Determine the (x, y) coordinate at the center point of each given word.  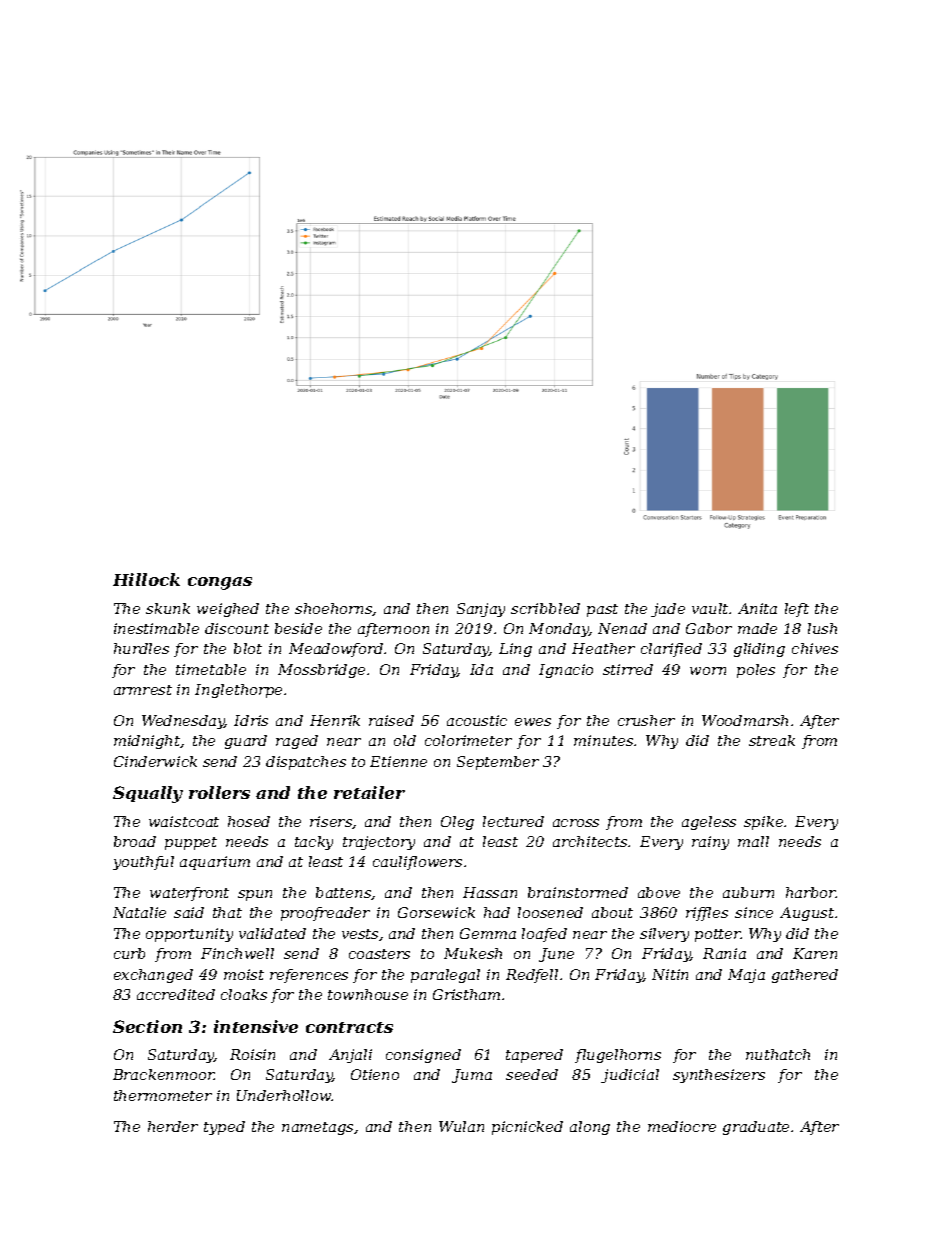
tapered (534, 1056)
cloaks (244, 994)
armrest (143, 690)
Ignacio (566, 671)
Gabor (709, 628)
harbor (811, 892)
